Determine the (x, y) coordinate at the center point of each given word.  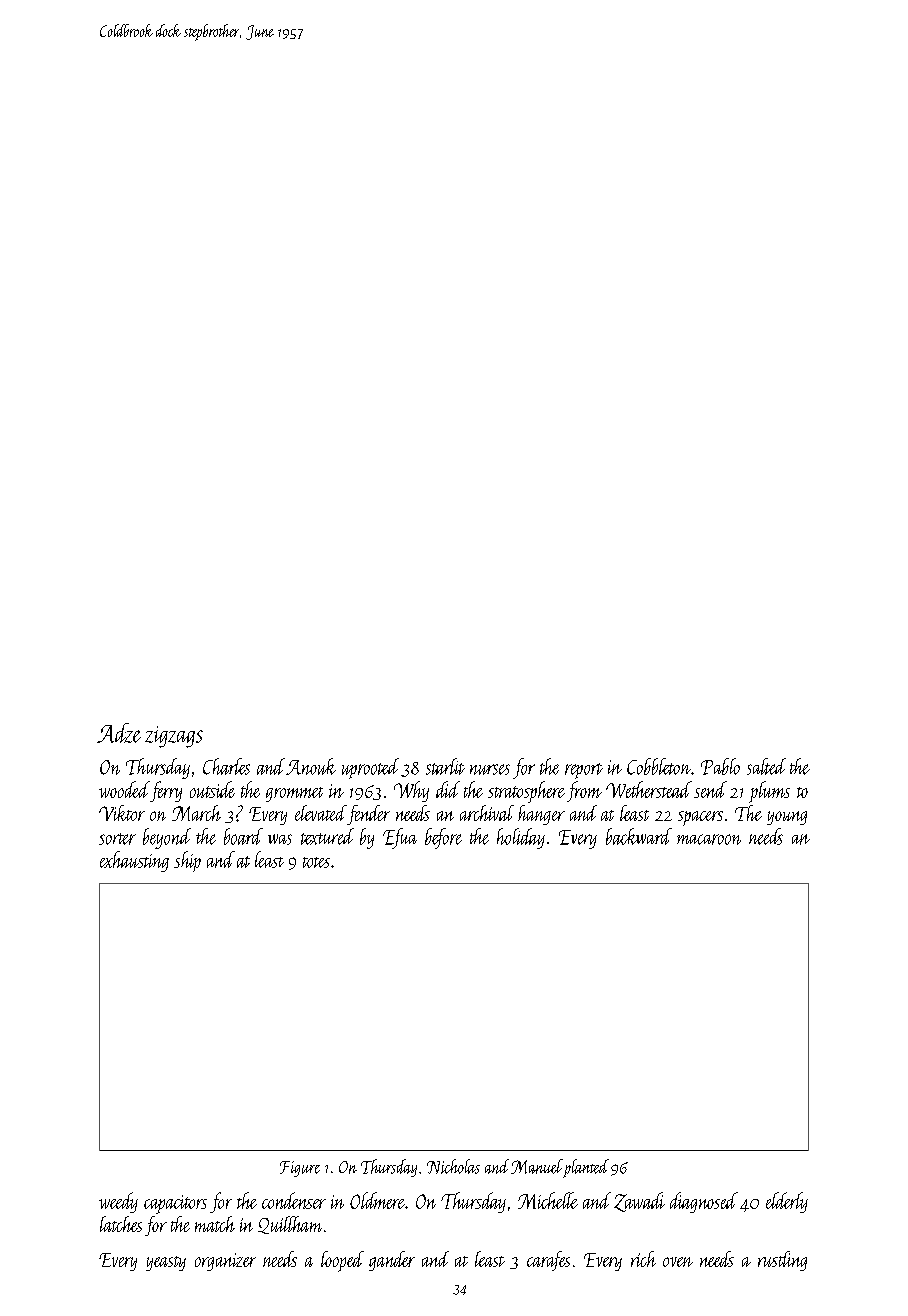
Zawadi (639, 1202)
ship (187, 861)
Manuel (537, 1166)
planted (586, 1168)
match (215, 1224)
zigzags (174, 737)
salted (766, 766)
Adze (119, 733)
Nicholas (453, 1166)
